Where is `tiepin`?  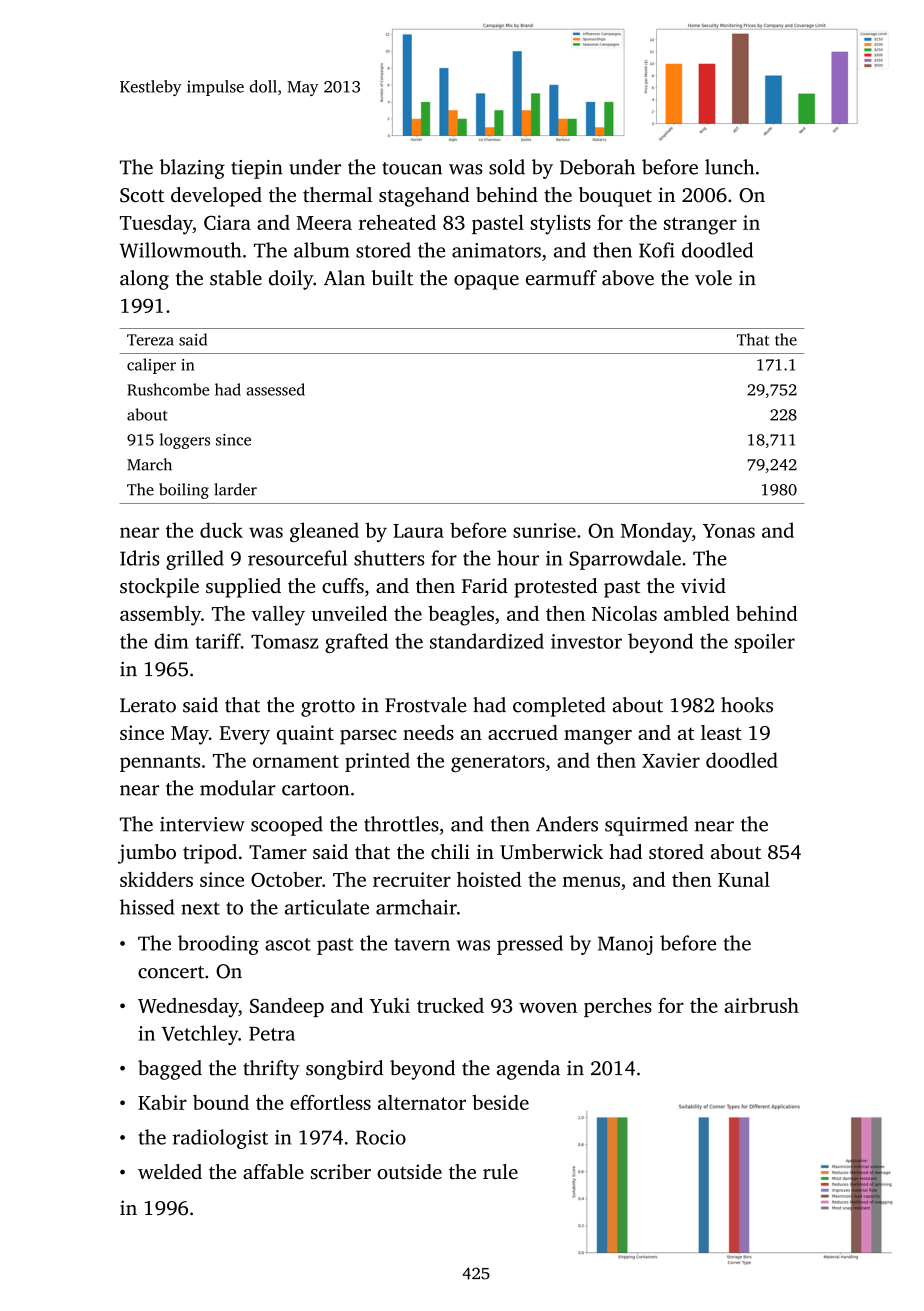
tiepin is located at coordinates (257, 169).
